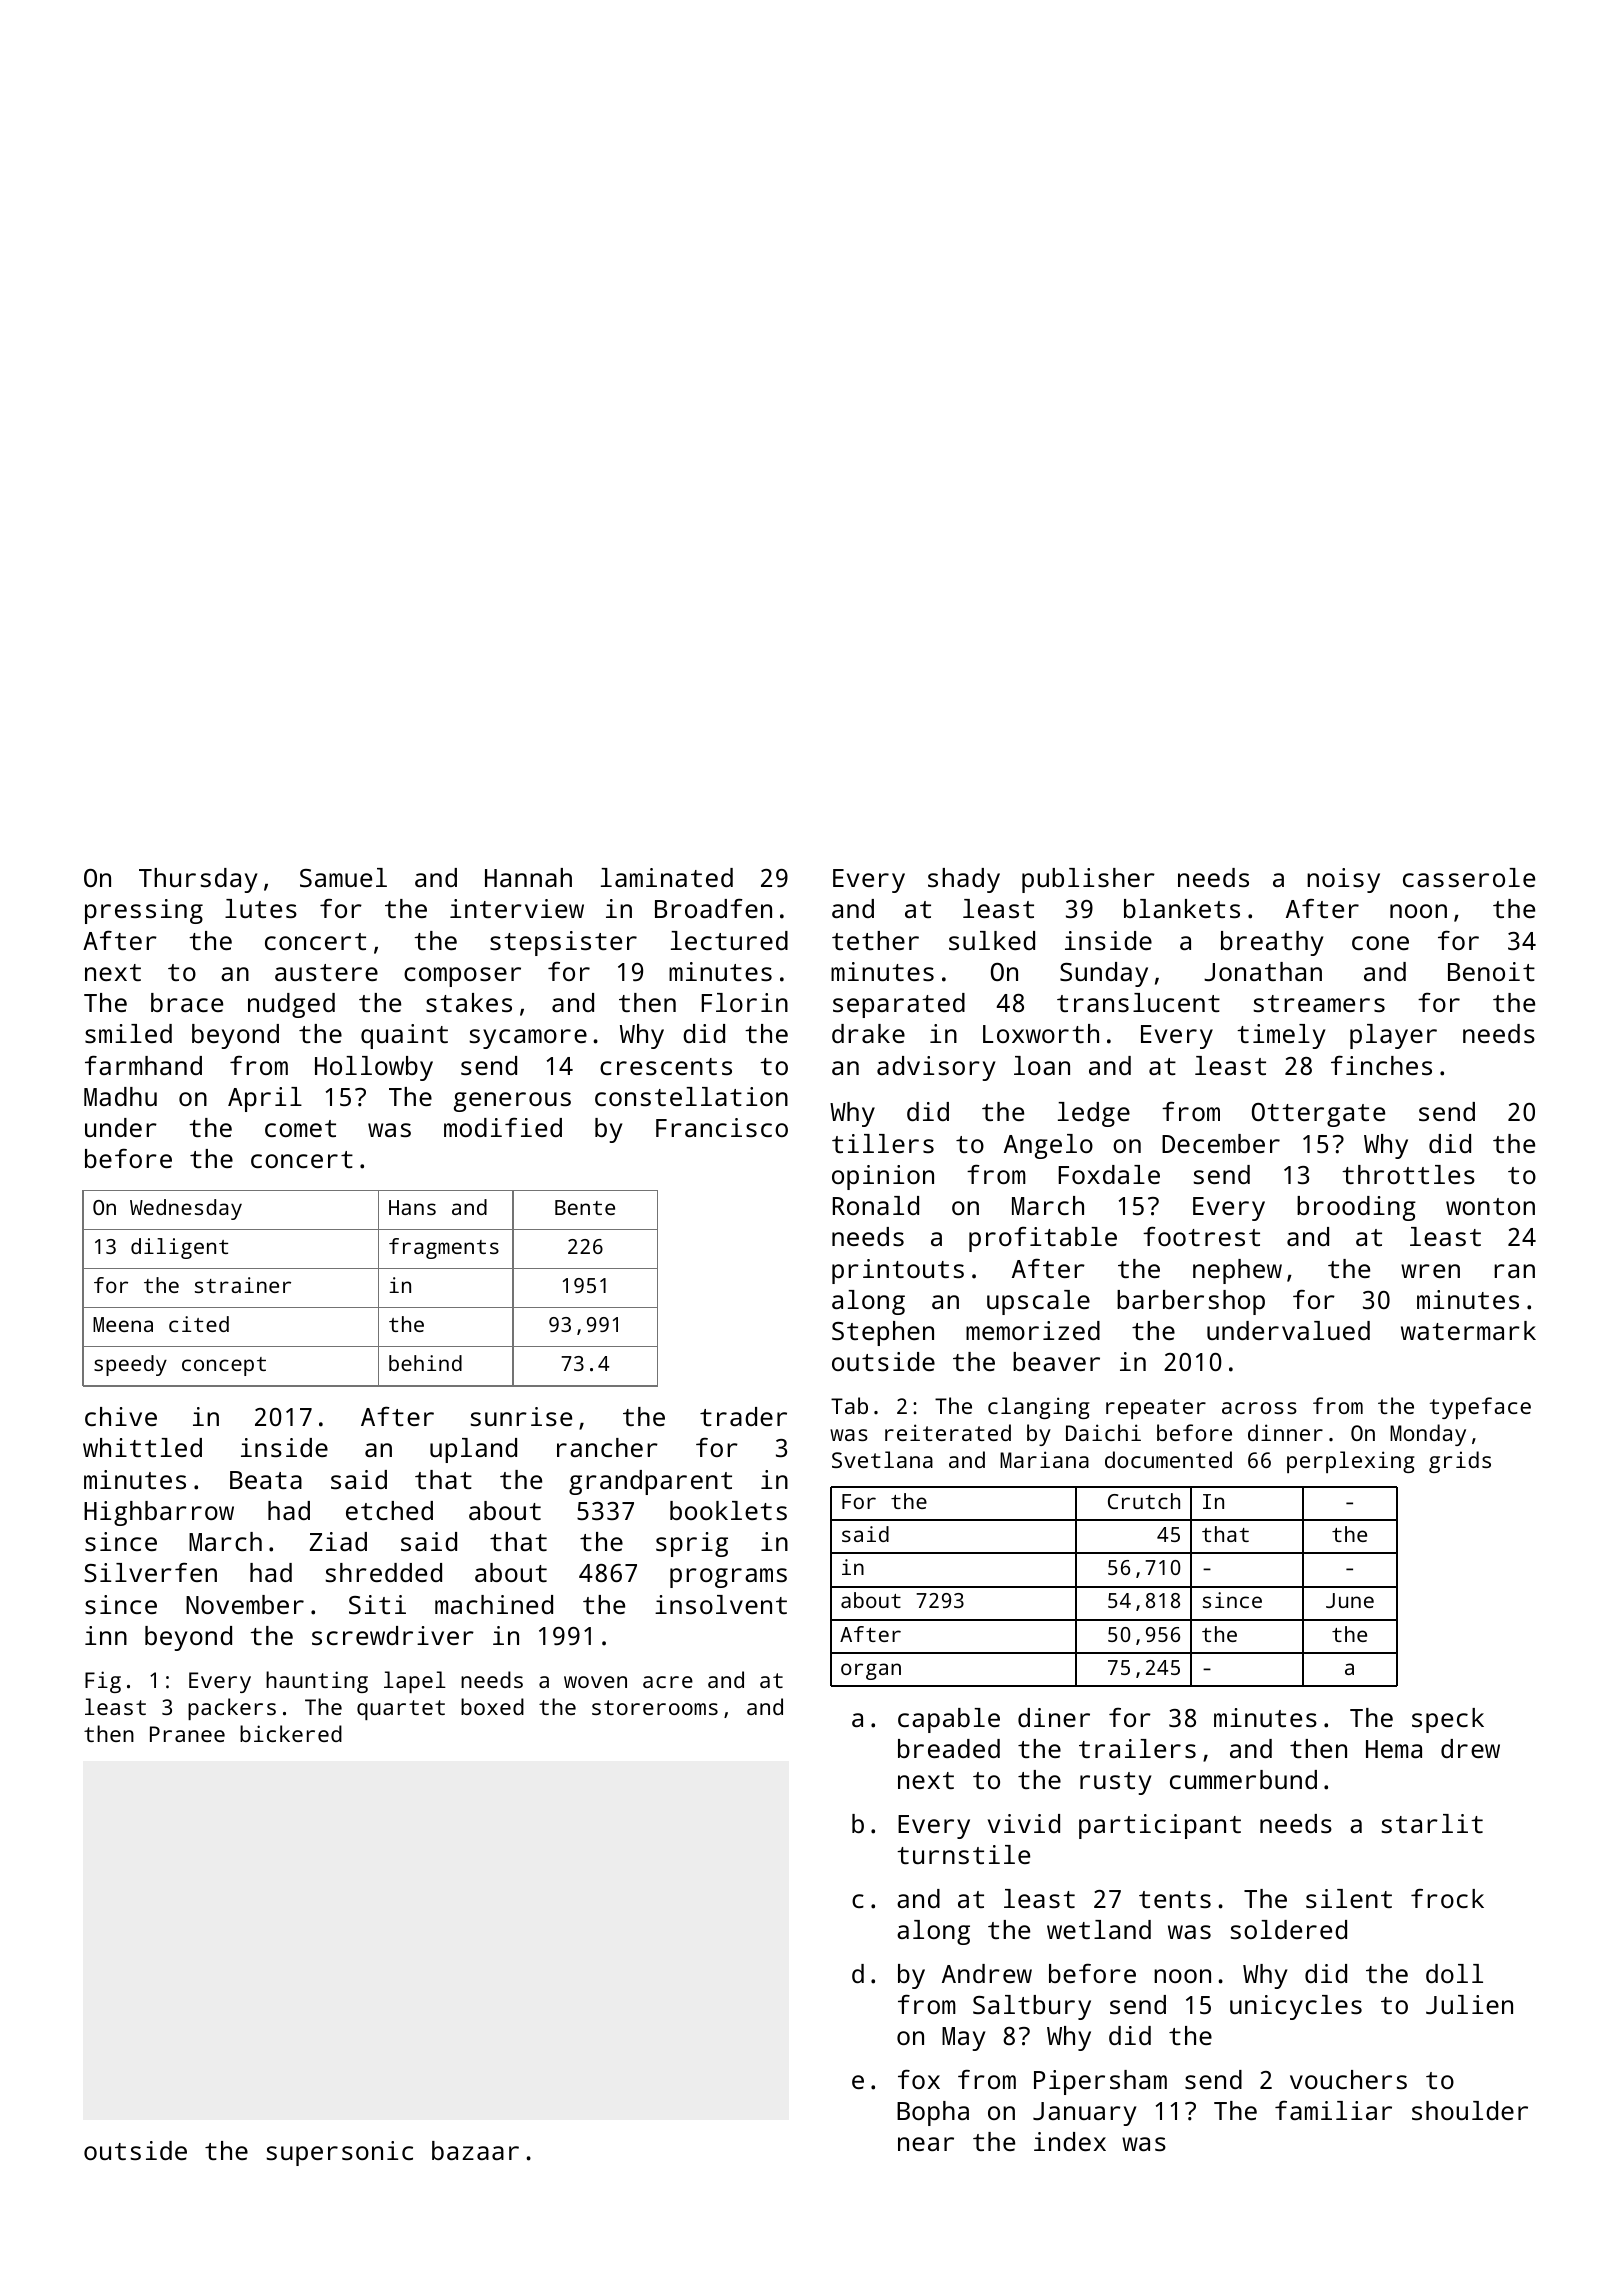 The width and height of the screenshot is (1620, 2292). Describe the element at coordinates (339, 2153) in the screenshot. I see `supersonic` at that location.
